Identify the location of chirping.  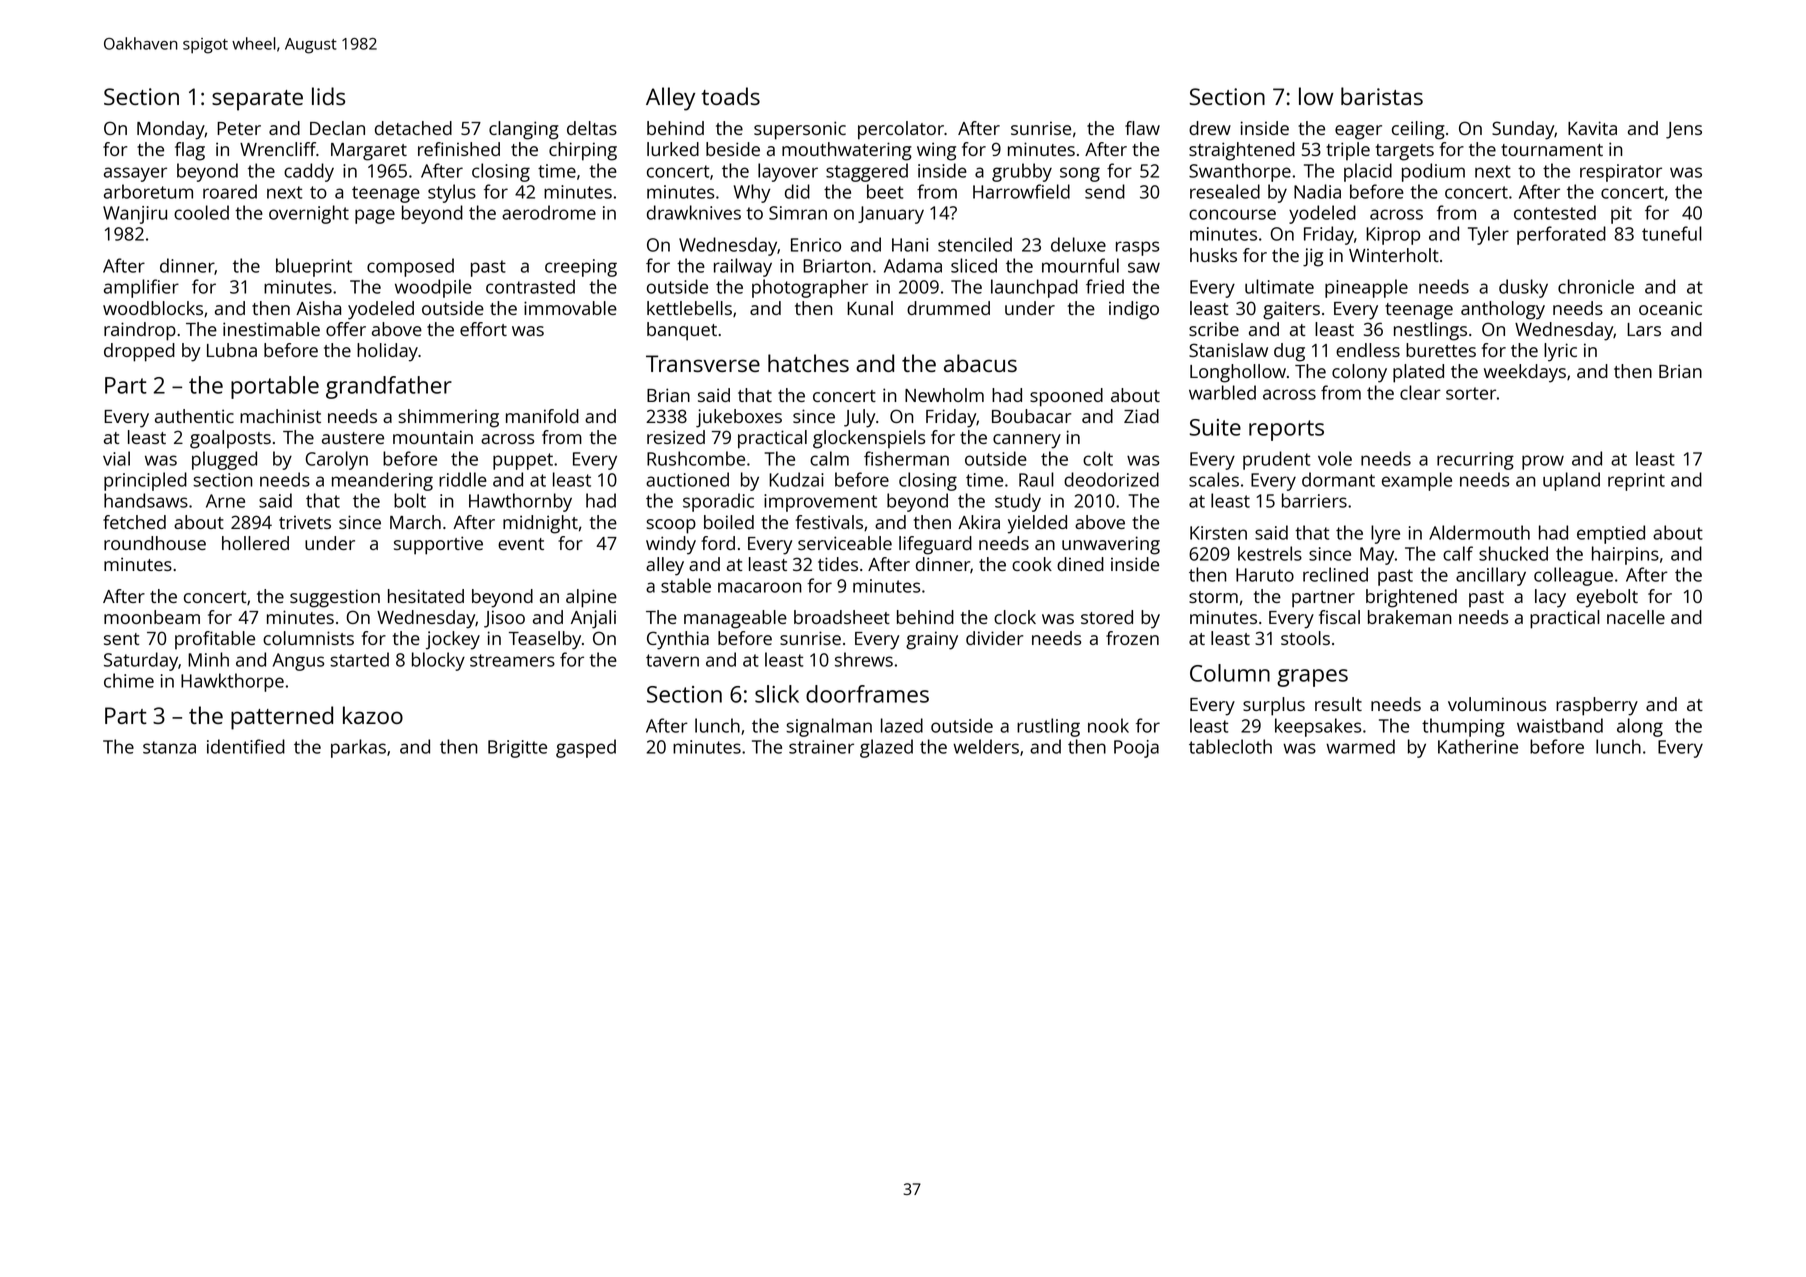
(583, 151).
